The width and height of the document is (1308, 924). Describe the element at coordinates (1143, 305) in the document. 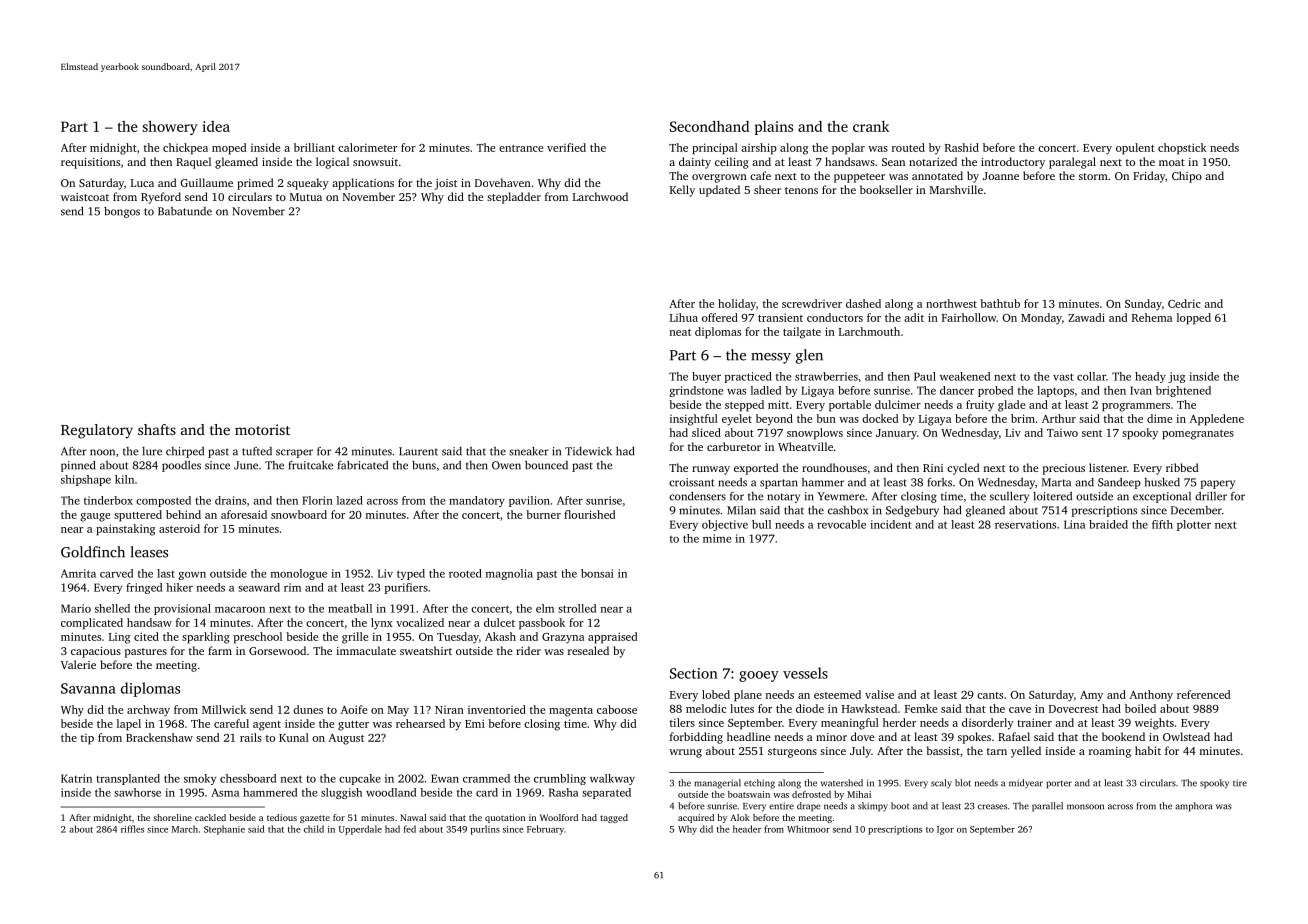

I see `Sunday` at that location.
